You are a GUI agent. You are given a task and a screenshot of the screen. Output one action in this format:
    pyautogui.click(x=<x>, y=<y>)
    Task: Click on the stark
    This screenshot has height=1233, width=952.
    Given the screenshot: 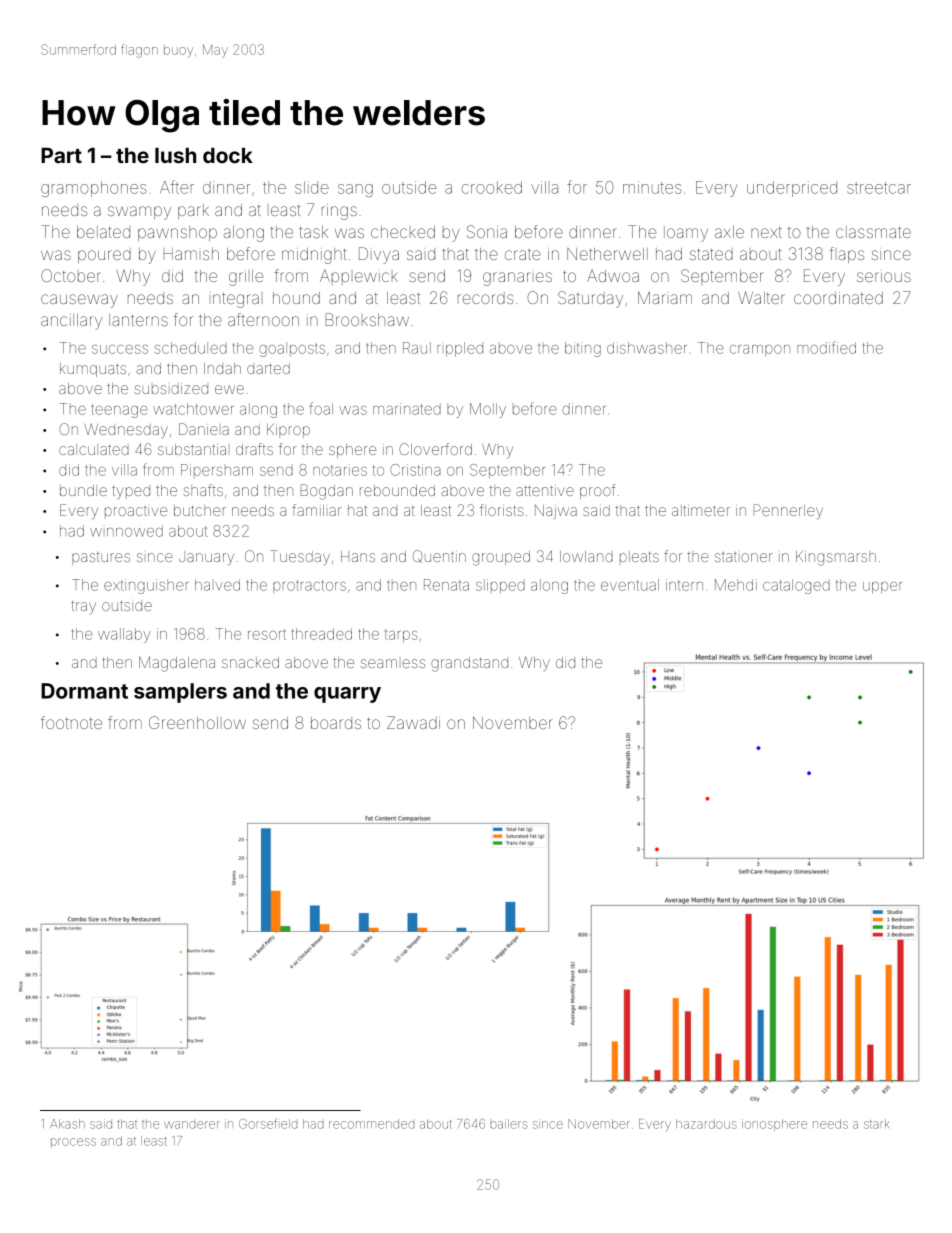 What is the action you would take?
    pyautogui.click(x=876, y=1124)
